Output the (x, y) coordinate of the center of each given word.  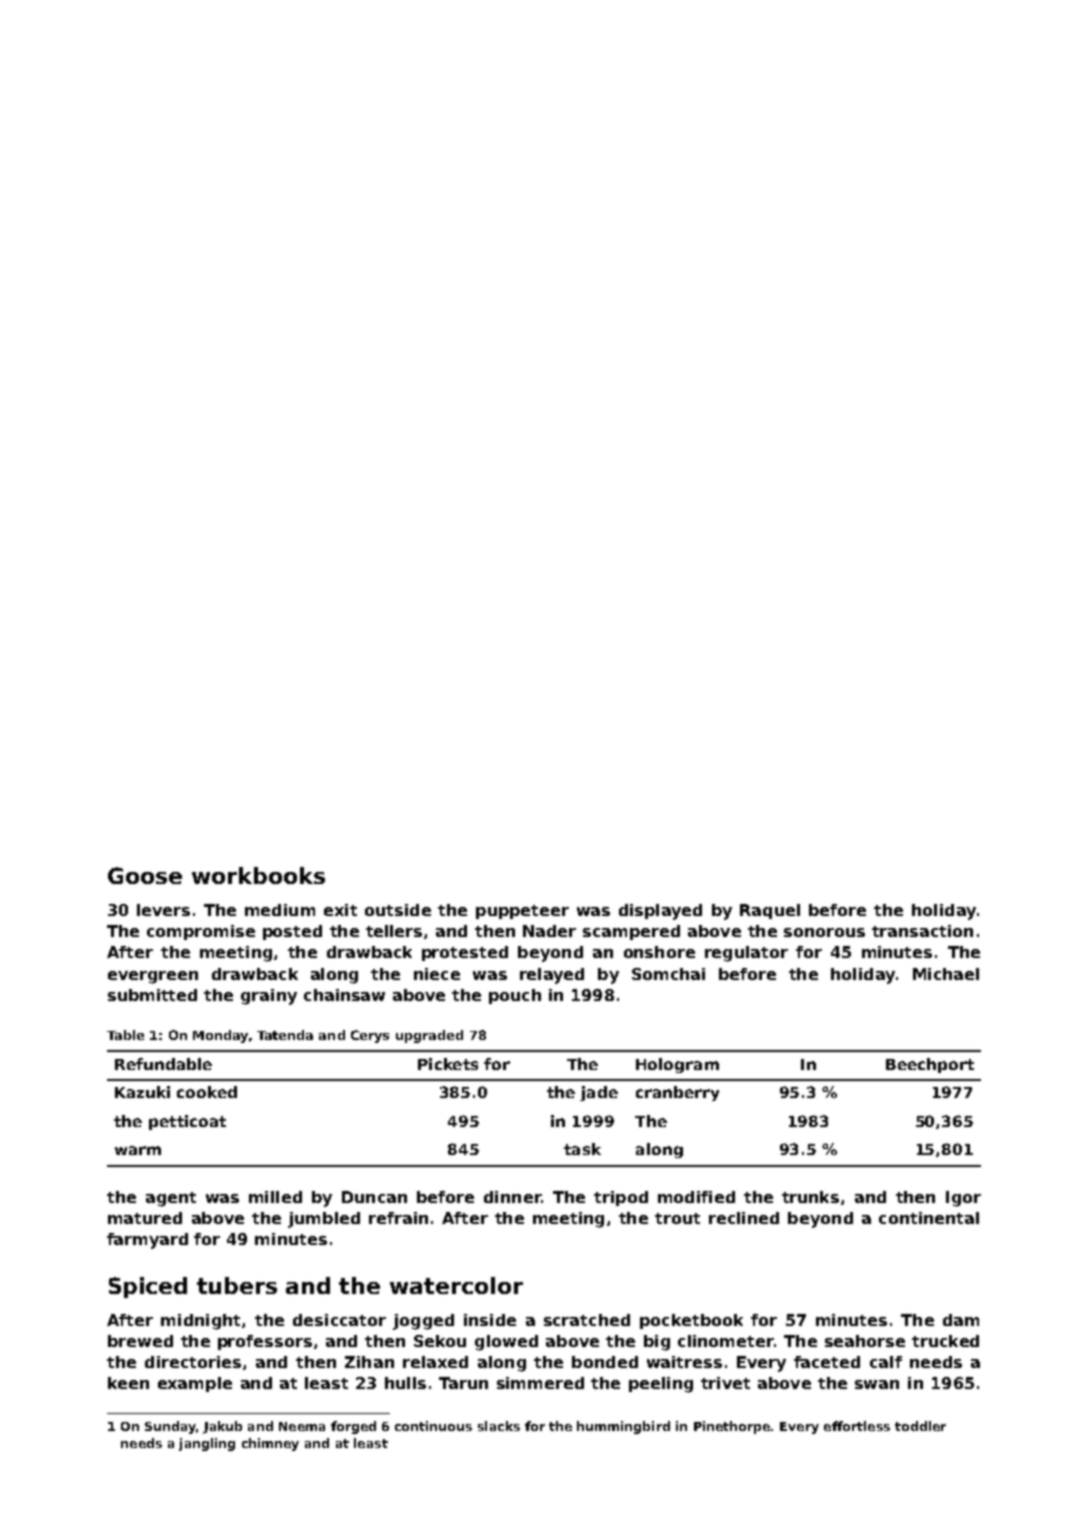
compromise (201, 932)
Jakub (222, 1427)
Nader (549, 931)
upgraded (429, 1036)
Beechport (930, 1065)
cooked (207, 1092)
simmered (540, 1383)
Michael (946, 974)
